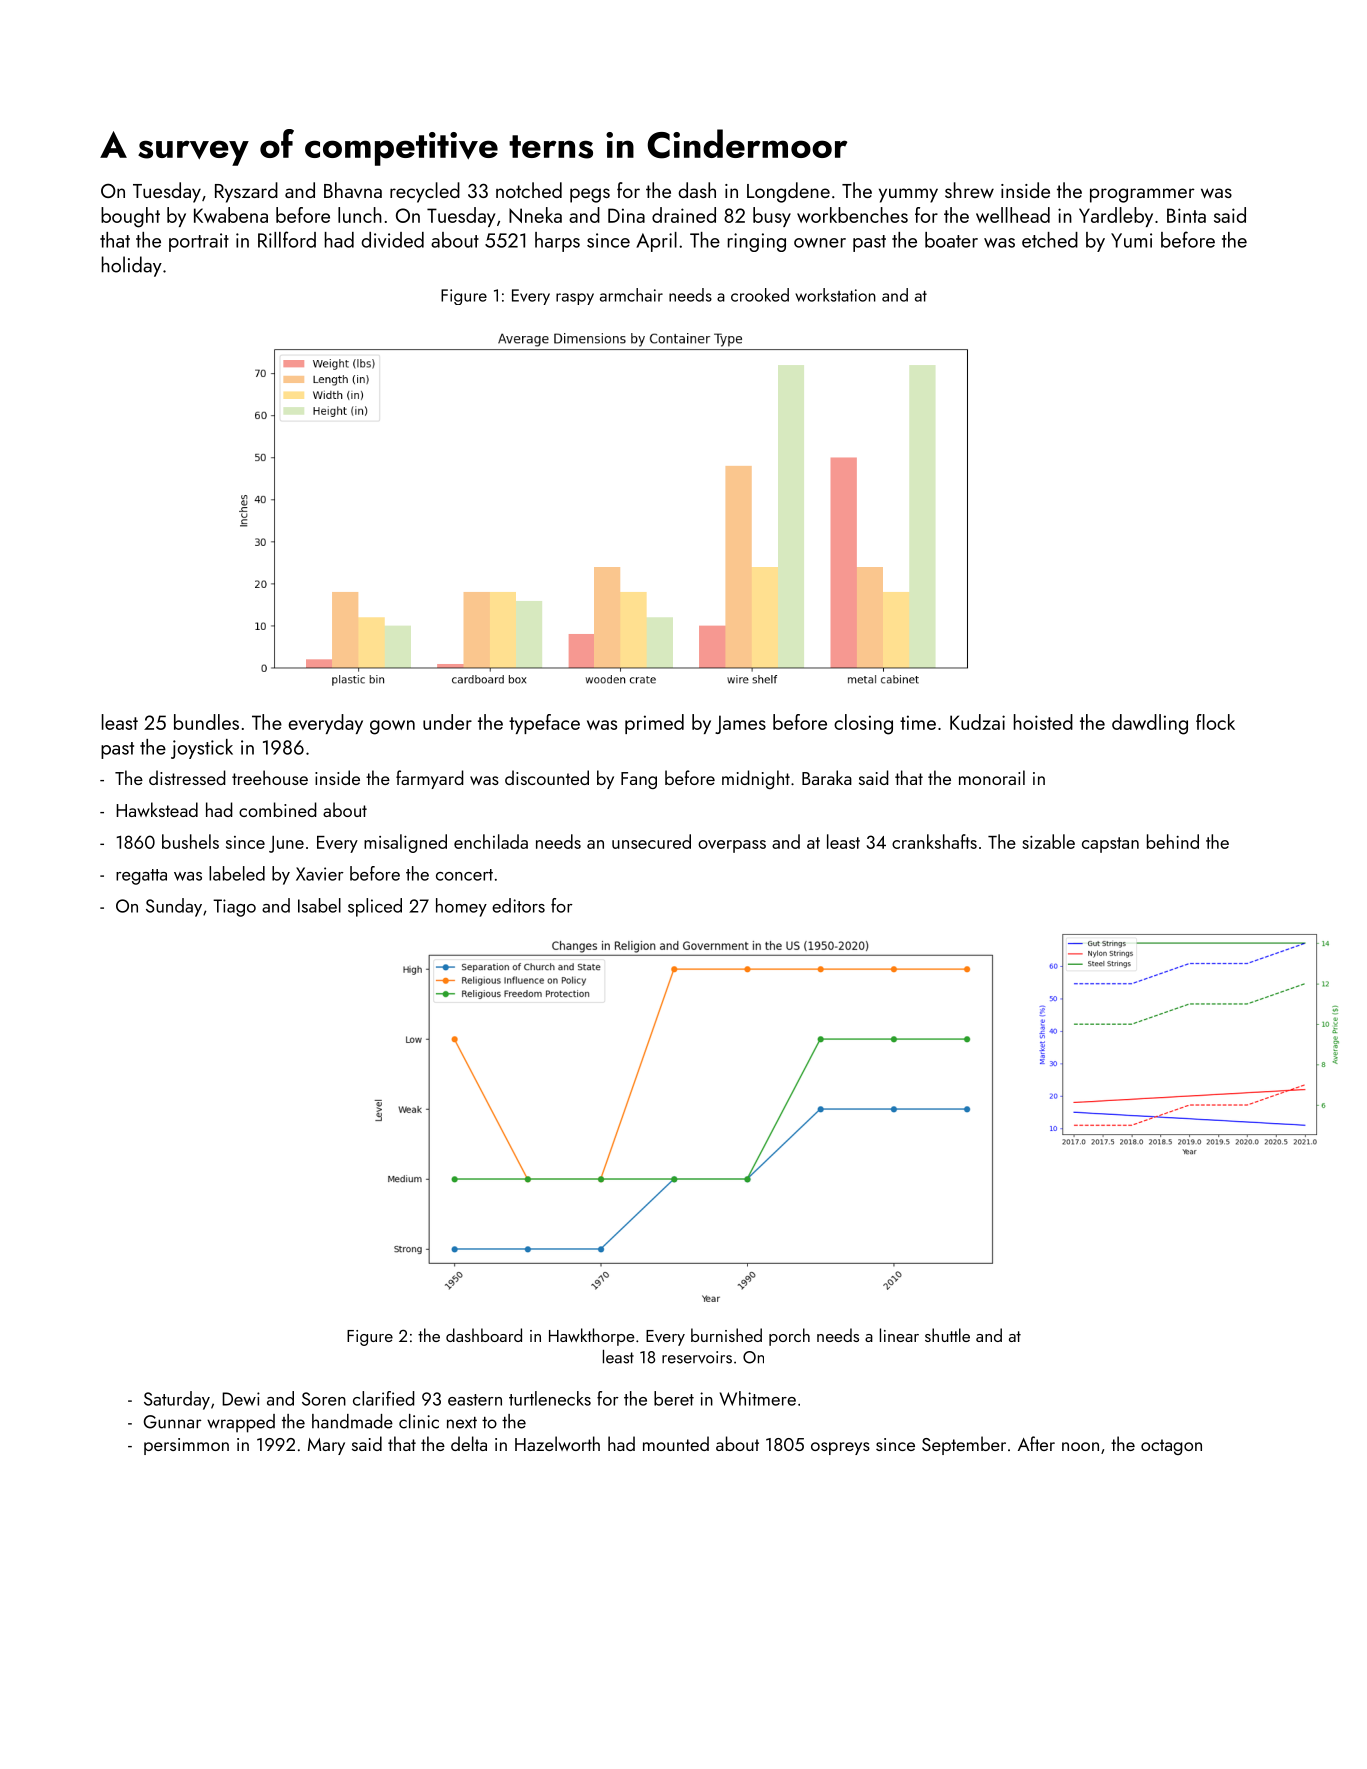  I want to click on drained, so click(684, 215).
